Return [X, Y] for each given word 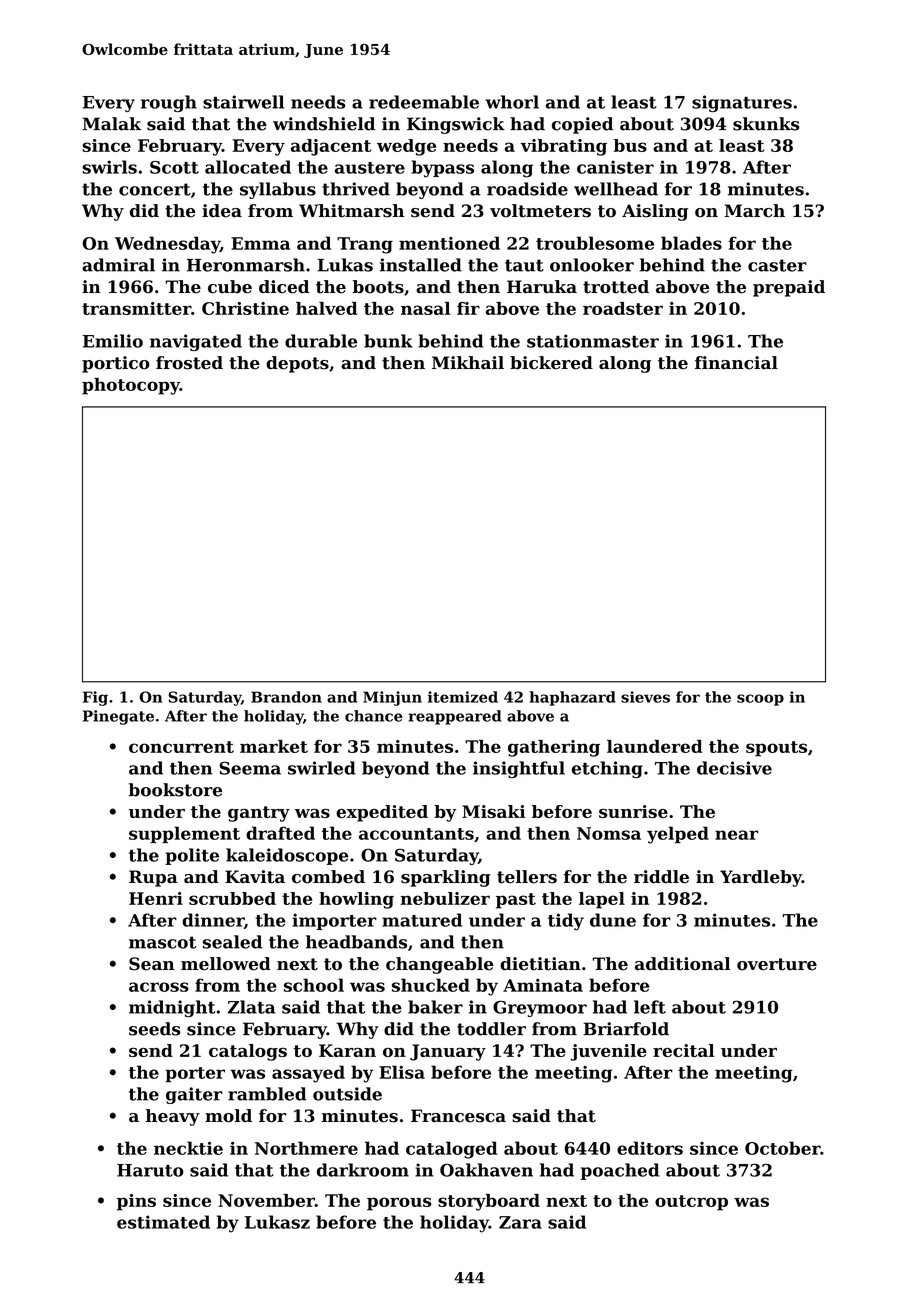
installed [421, 265]
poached [620, 1171]
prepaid [789, 288]
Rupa [153, 878]
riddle [661, 877]
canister [615, 167]
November [266, 1200]
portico [116, 364]
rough [169, 103]
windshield [324, 124]
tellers [527, 877]
